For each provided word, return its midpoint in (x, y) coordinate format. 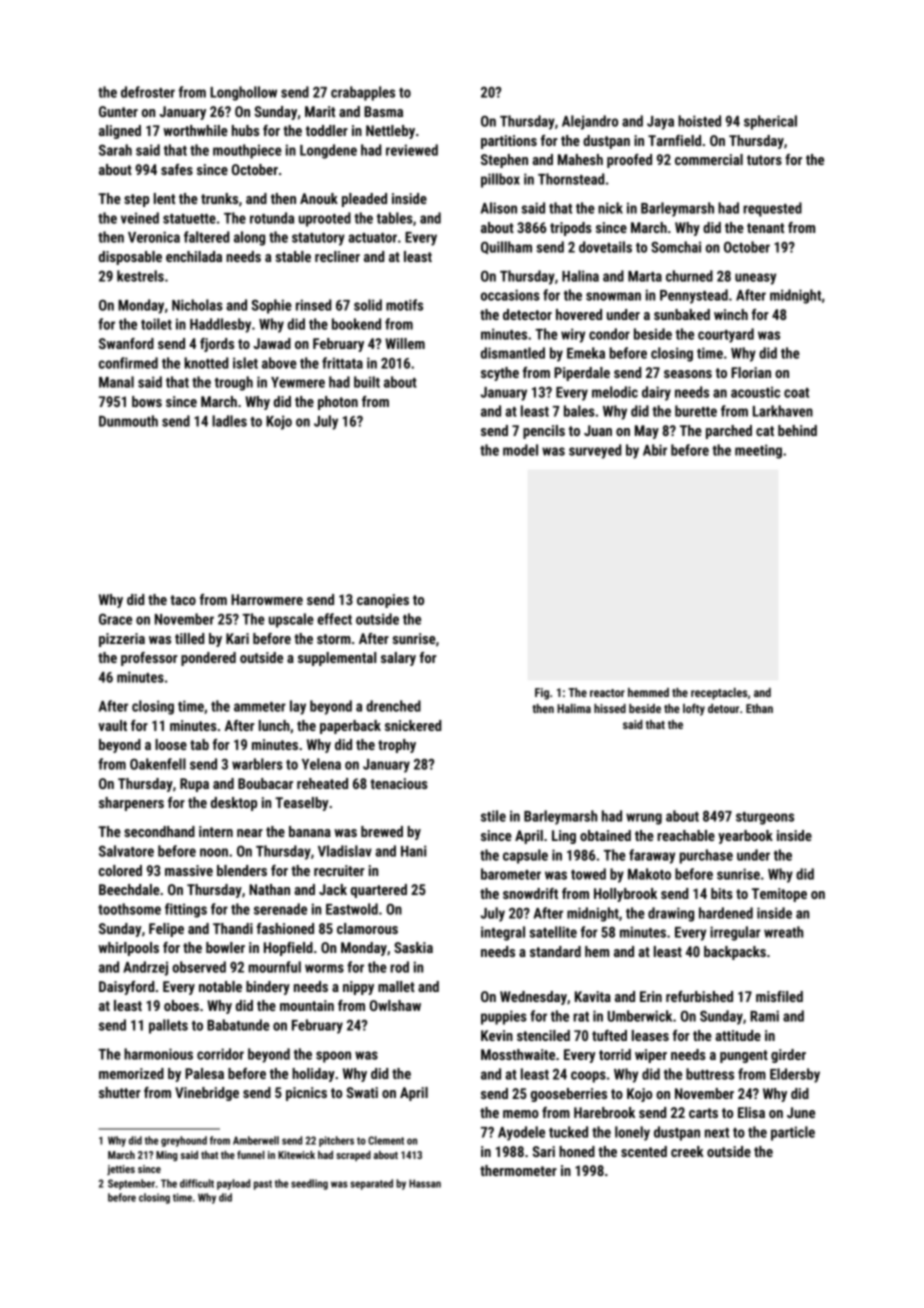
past (263, 1185)
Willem (405, 343)
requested (772, 209)
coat (796, 393)
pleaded (364, 200)
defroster (148, 92)
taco (183, 600)
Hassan (425, 1183)
